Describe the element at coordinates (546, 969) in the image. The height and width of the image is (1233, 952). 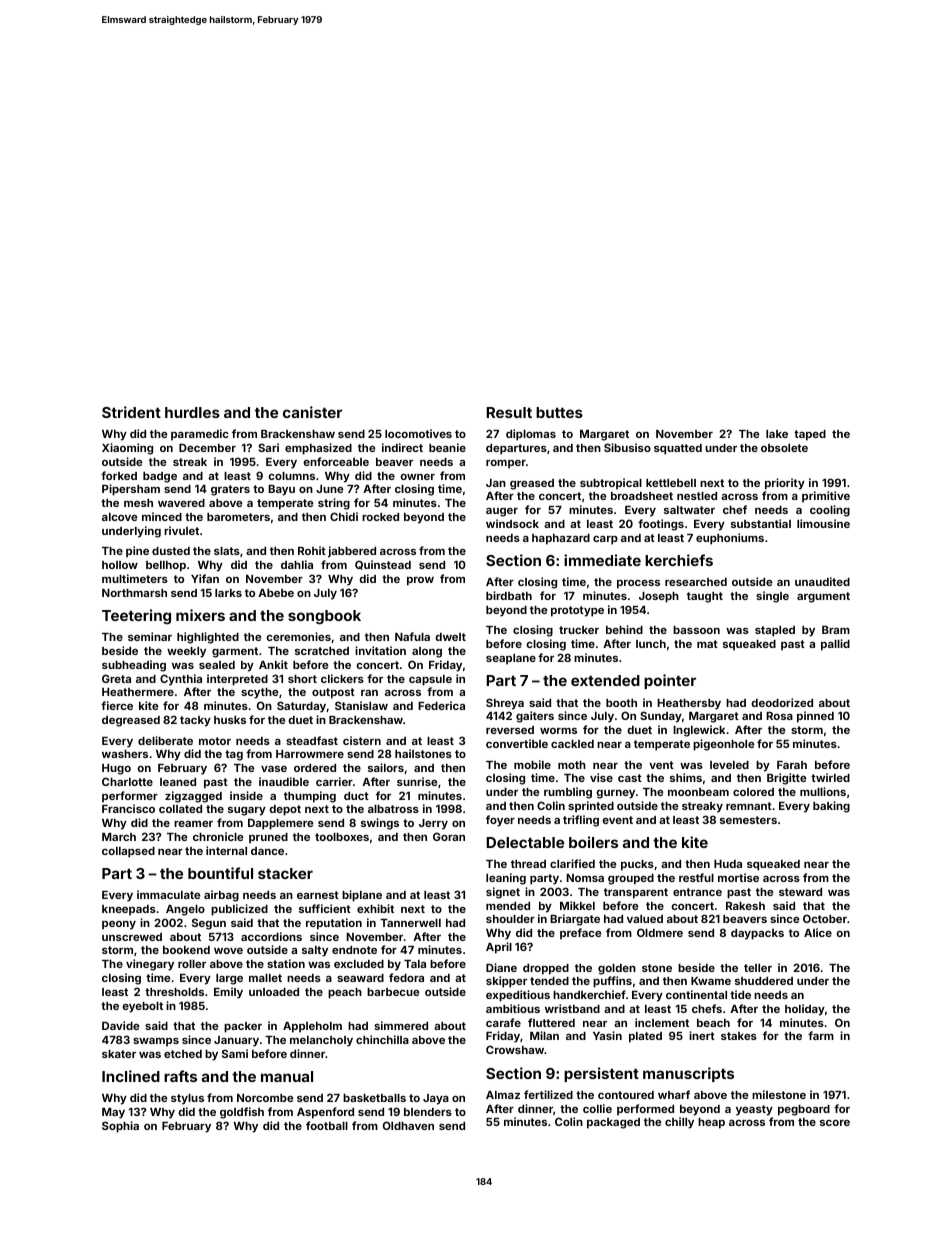
I see `dropped` at that location.
